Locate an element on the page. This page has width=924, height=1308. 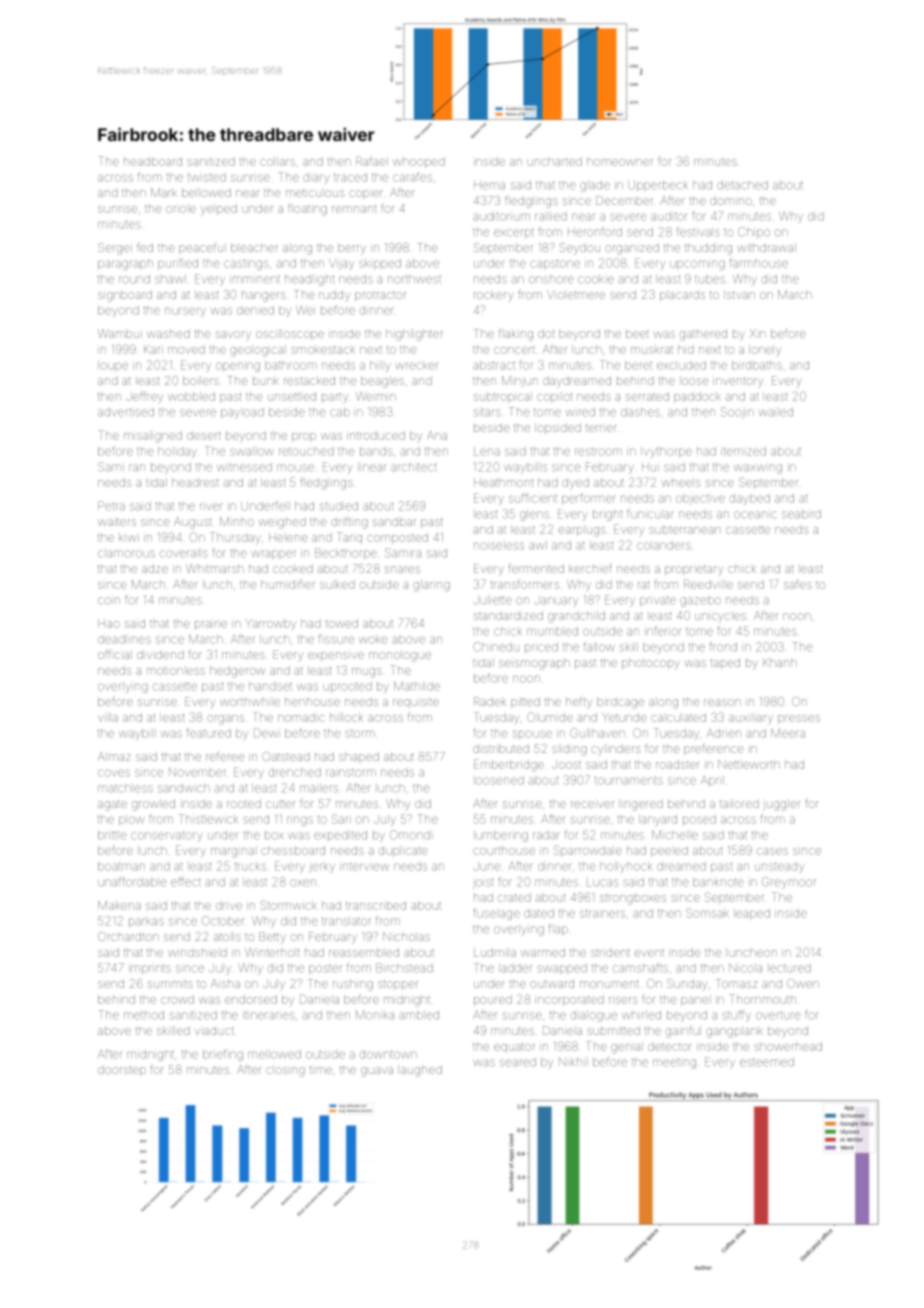
Michelle is located at coordinates (675, 835).
